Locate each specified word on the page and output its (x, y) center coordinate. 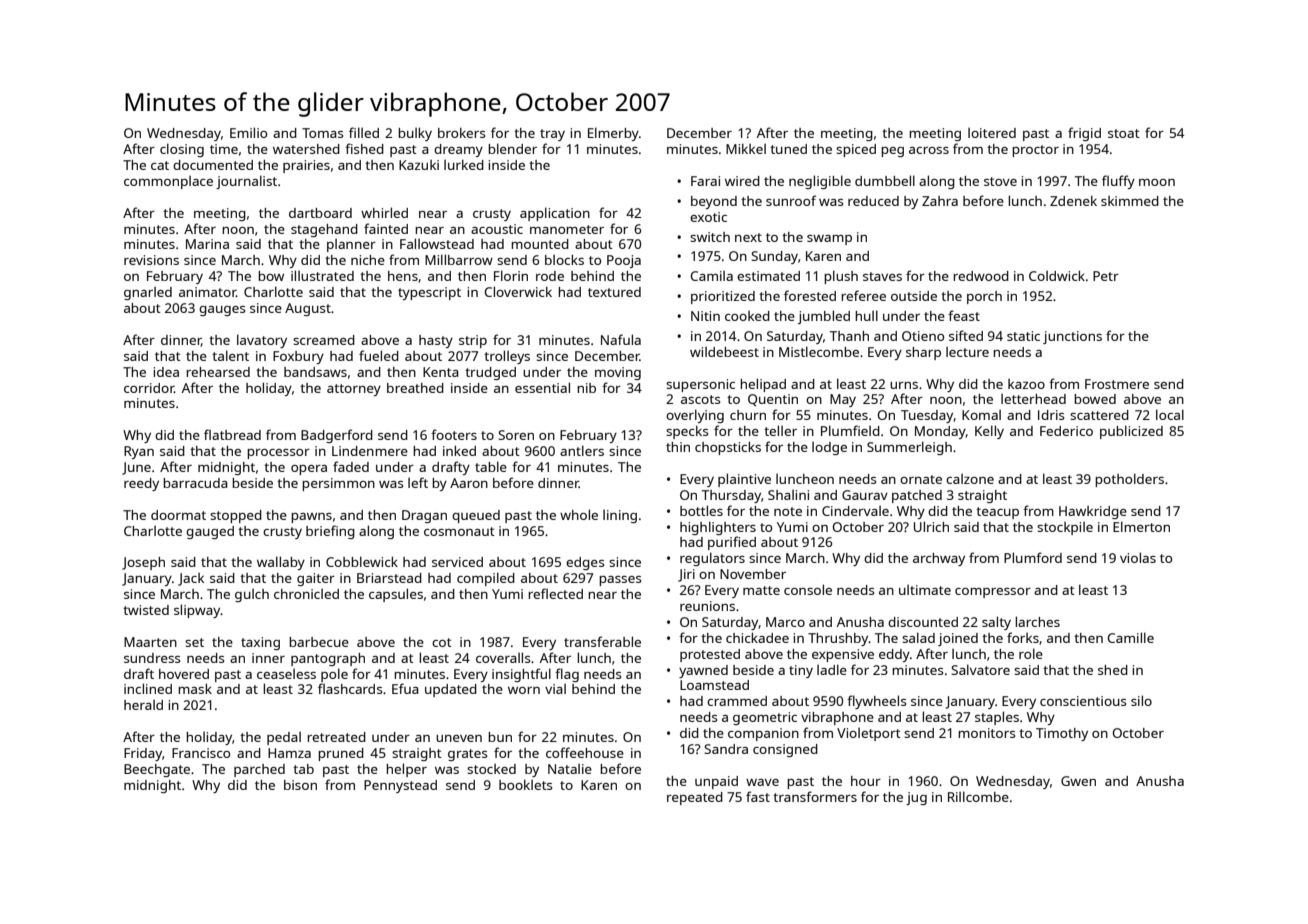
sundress (152, 658)
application (555, 214)
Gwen (1078, 781)
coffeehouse (585, 752)
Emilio (248, 132)
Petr (1106, 276)
